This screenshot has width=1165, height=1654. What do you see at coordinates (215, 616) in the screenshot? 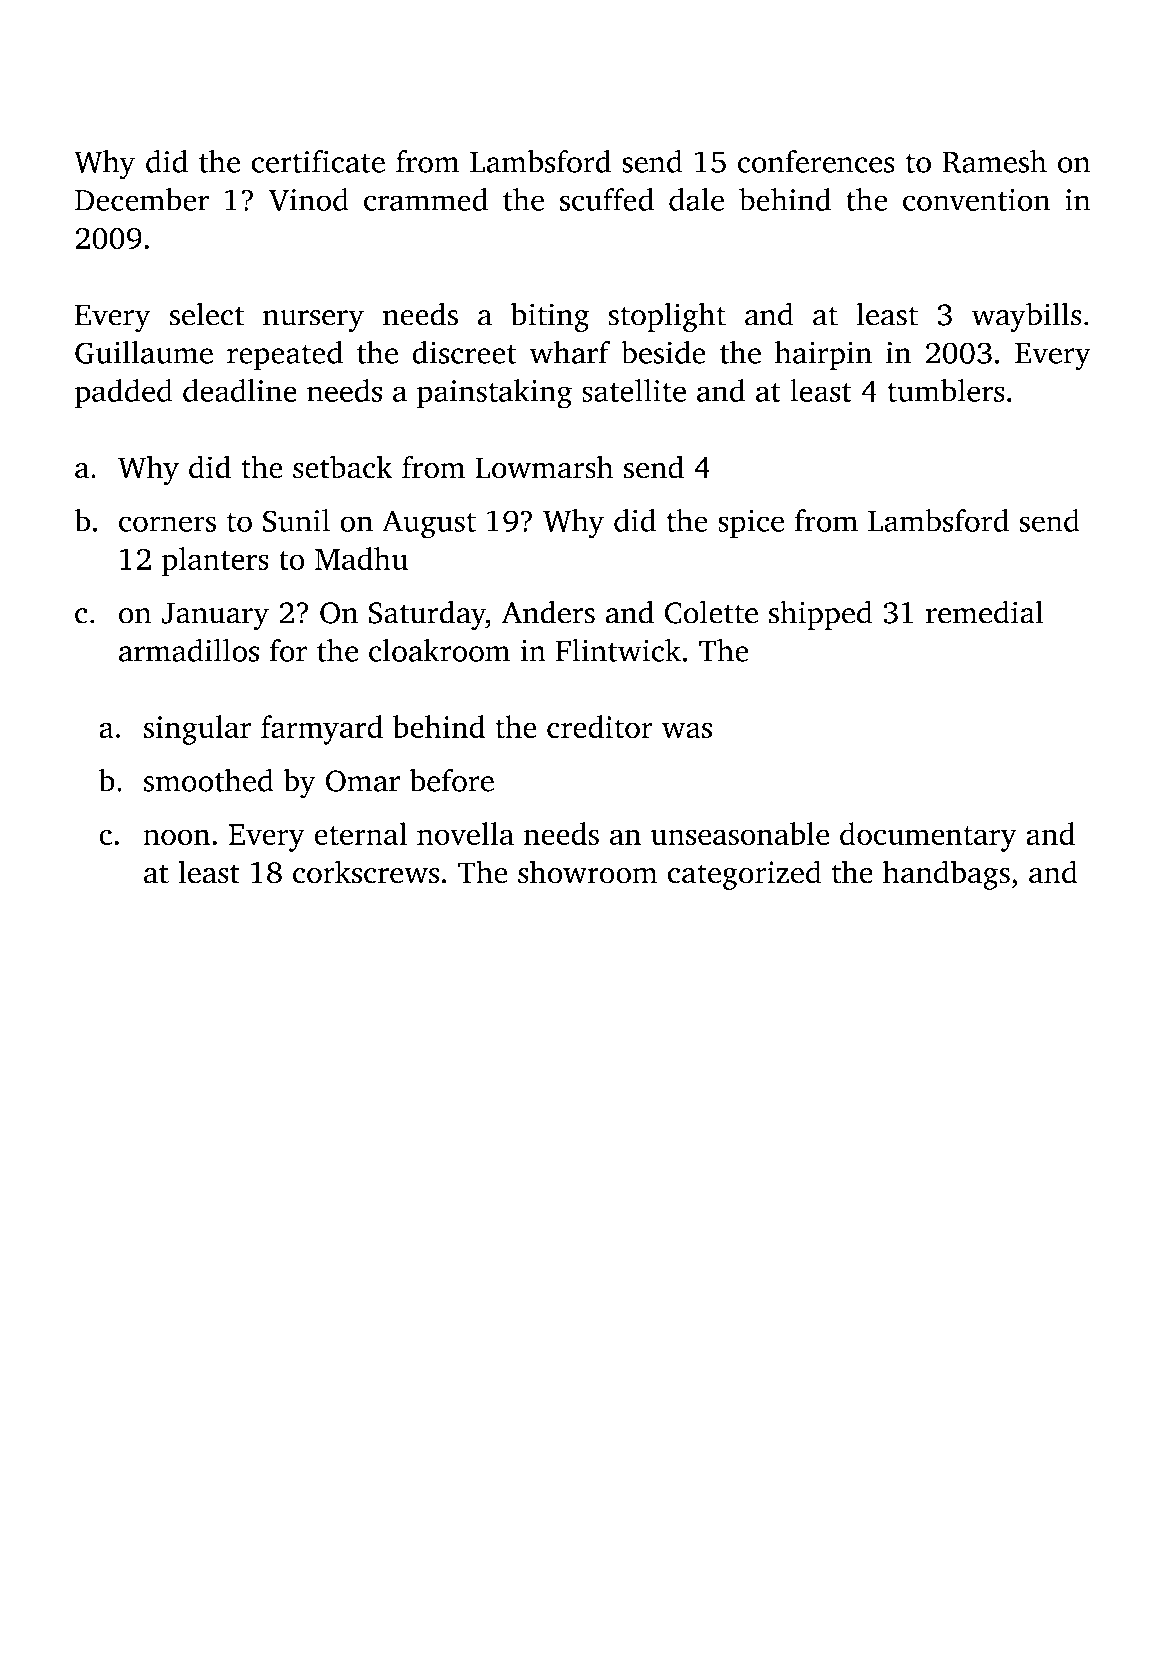
I see `January` at bounding box center [215, 616].
